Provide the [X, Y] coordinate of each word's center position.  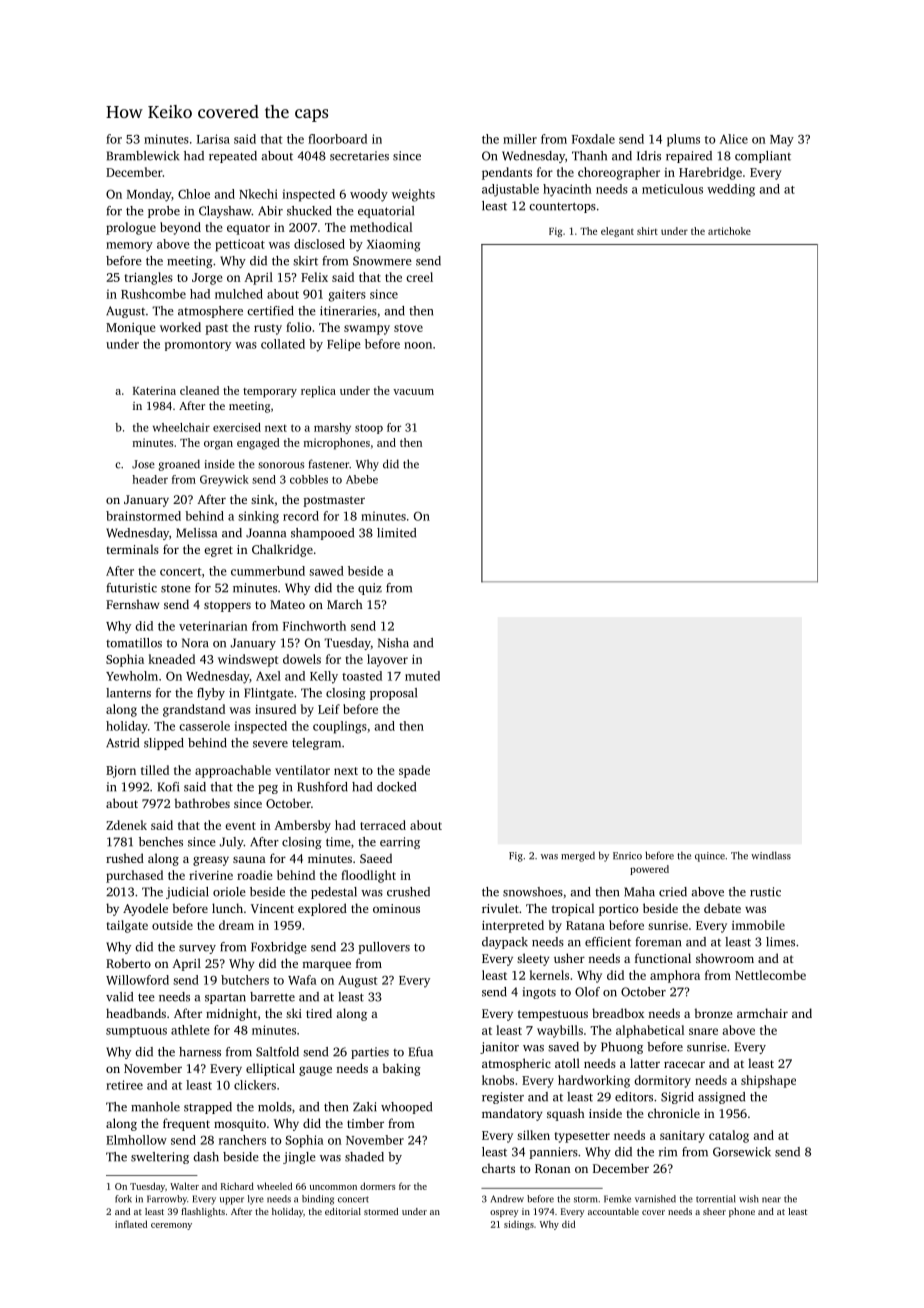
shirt [647, 231]
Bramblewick [143, 156]
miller [520, 139]
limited [396, 533]
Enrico [627, 856]
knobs [498, 1080]
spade [414, 771]
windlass [771, 855]
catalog [729, 1136]
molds [275, 1107]
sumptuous [136, 1032]
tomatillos [134, 643]
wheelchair [181, 427]
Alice [734, 139]
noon [418, 345]
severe [270, 744]
